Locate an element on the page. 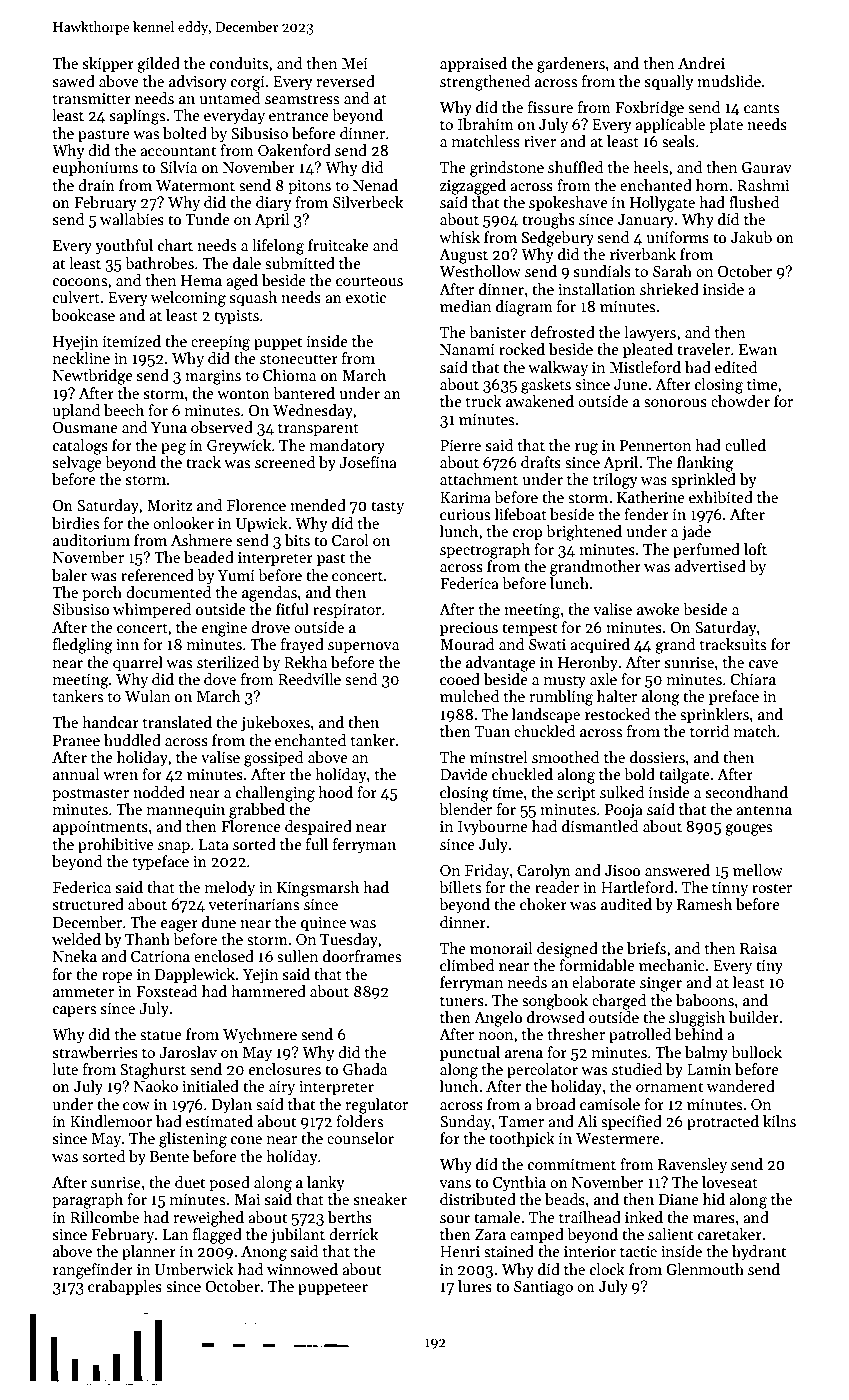 This page has width=849, height=1400. mellow is located at coordinates (758, 870).
